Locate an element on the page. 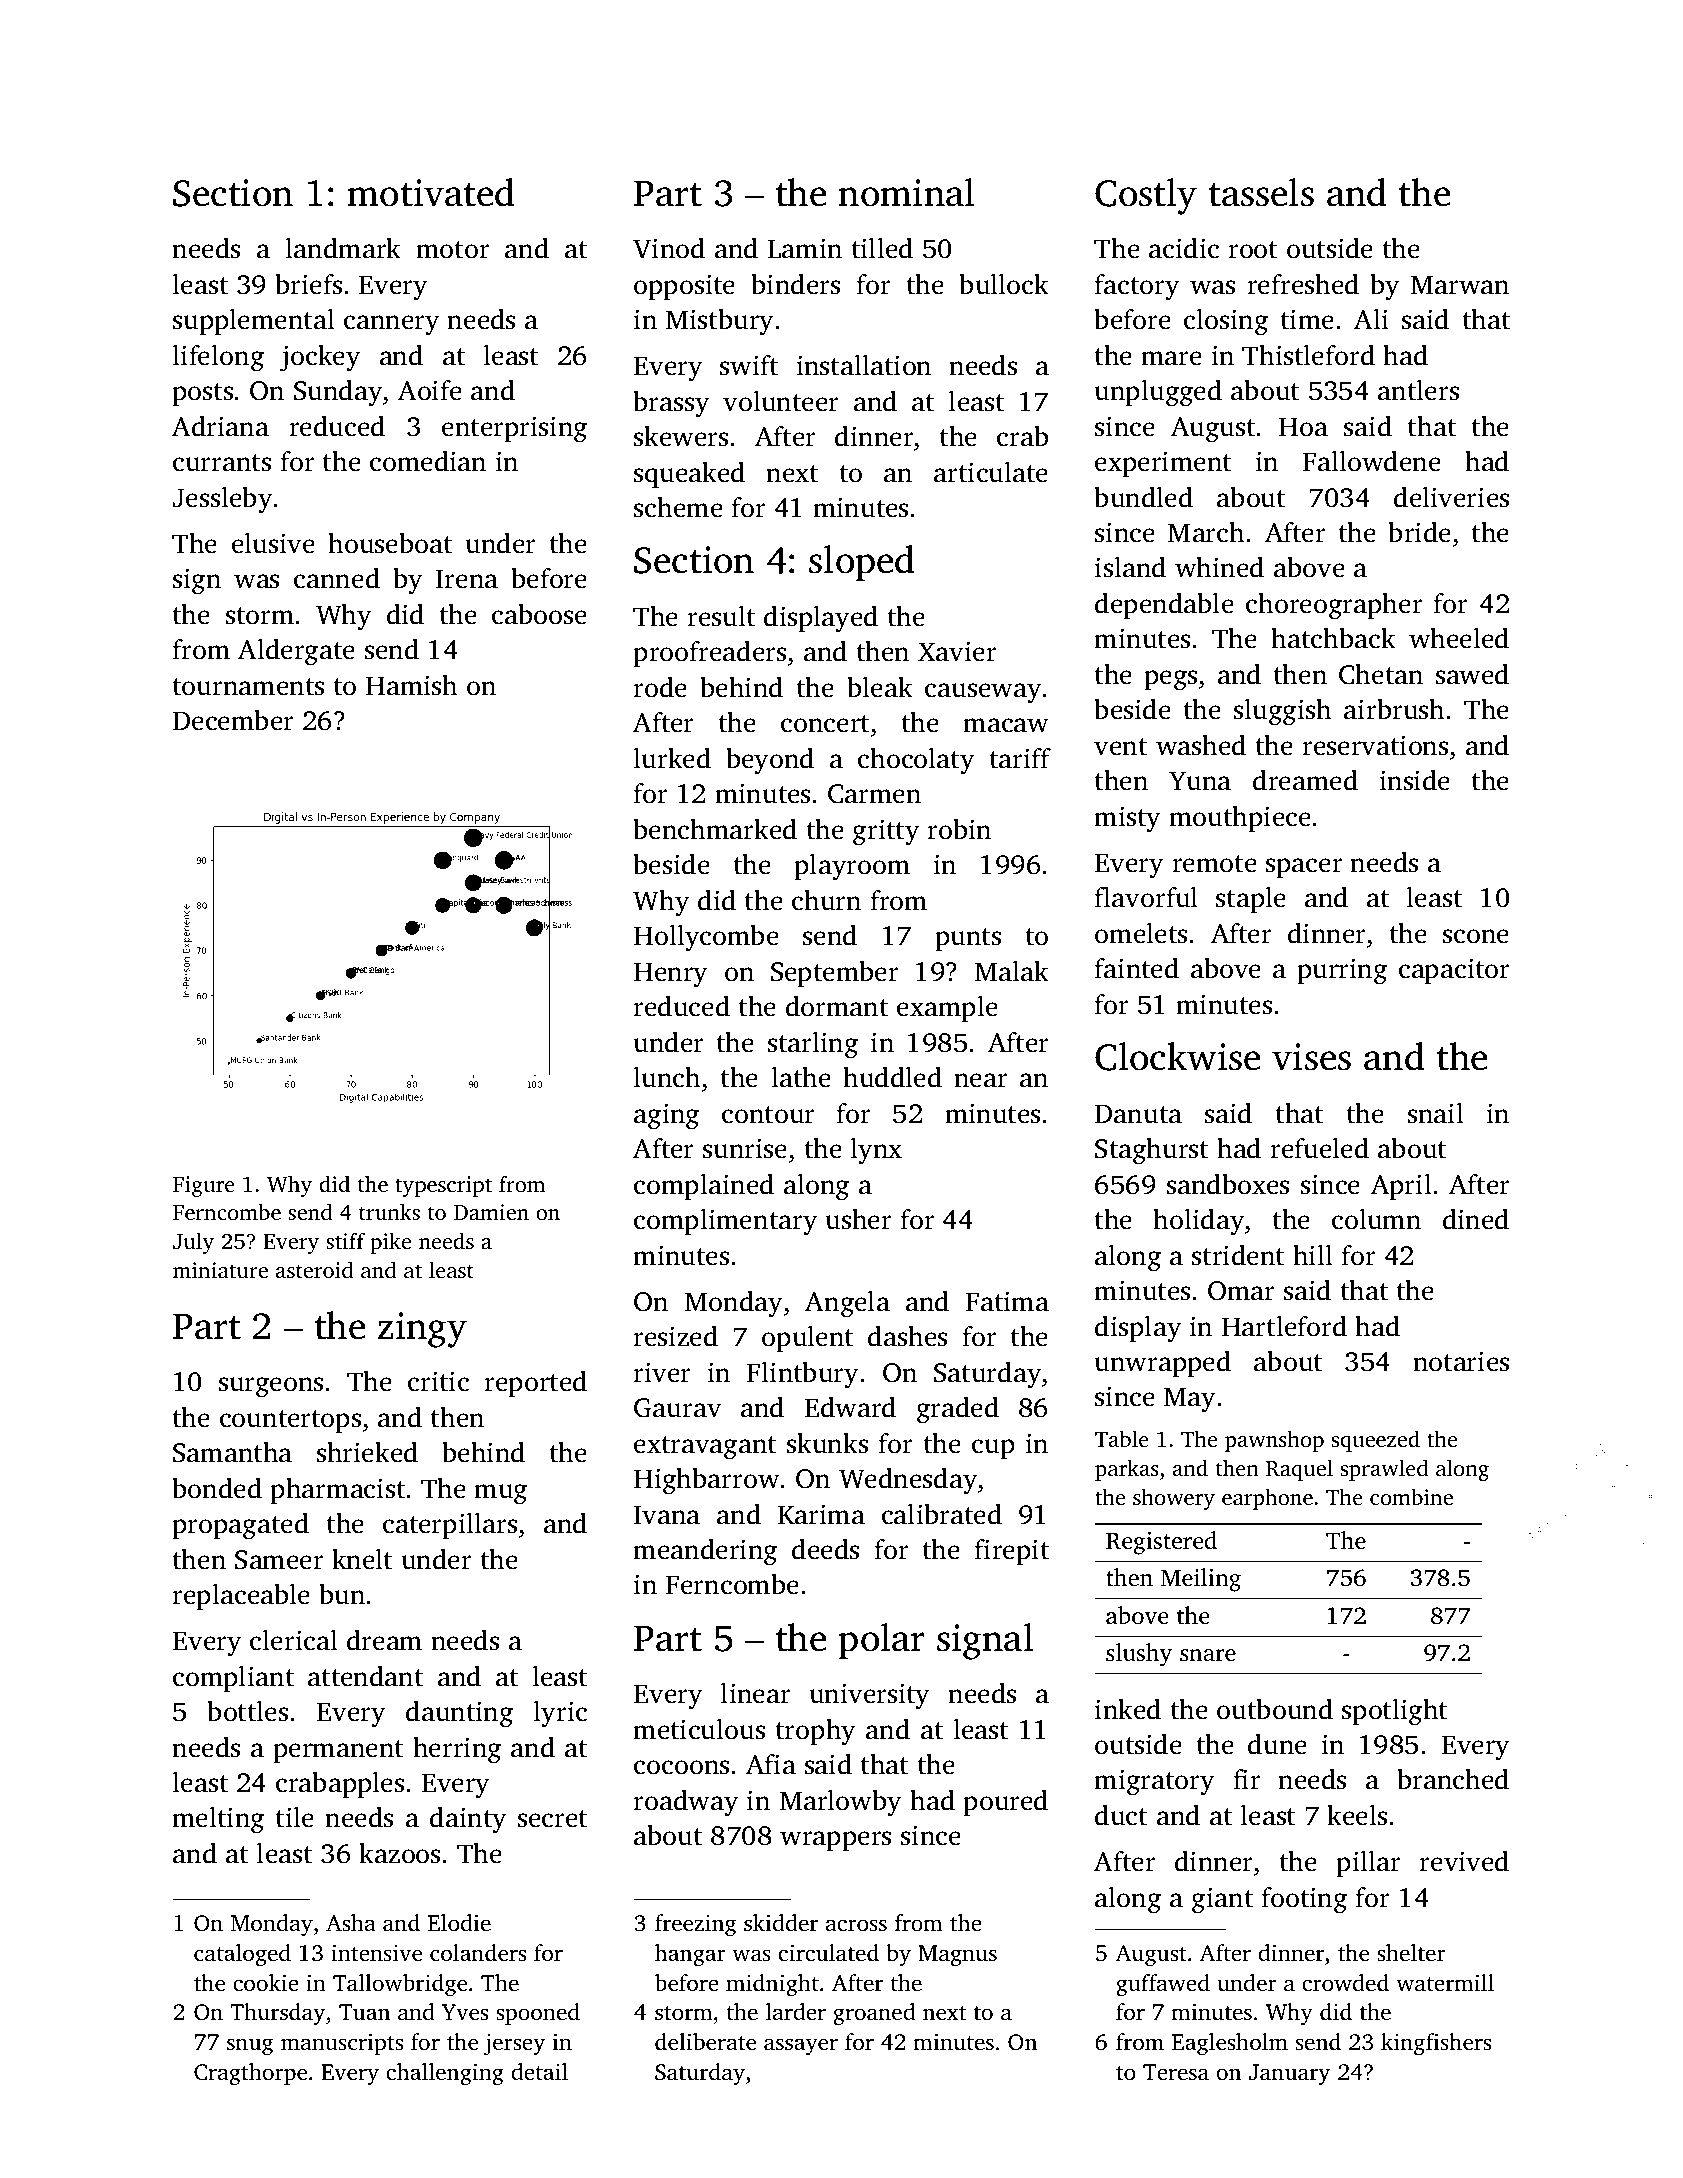 The image size is (1683, 2178). Adriana is located at coordinates (220, 426).
